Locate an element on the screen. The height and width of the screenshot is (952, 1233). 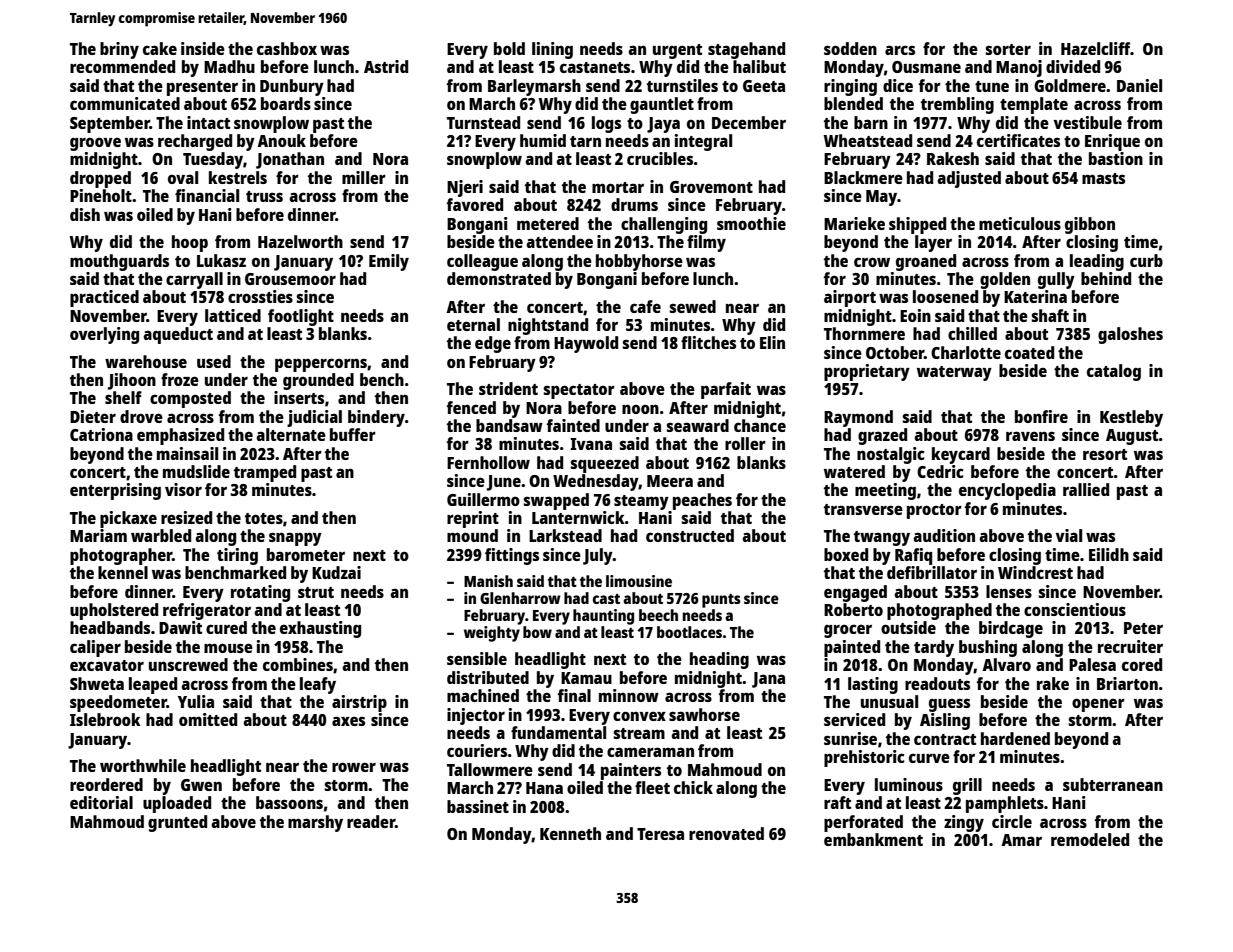
coated is located at coordinates (1029, 352).
